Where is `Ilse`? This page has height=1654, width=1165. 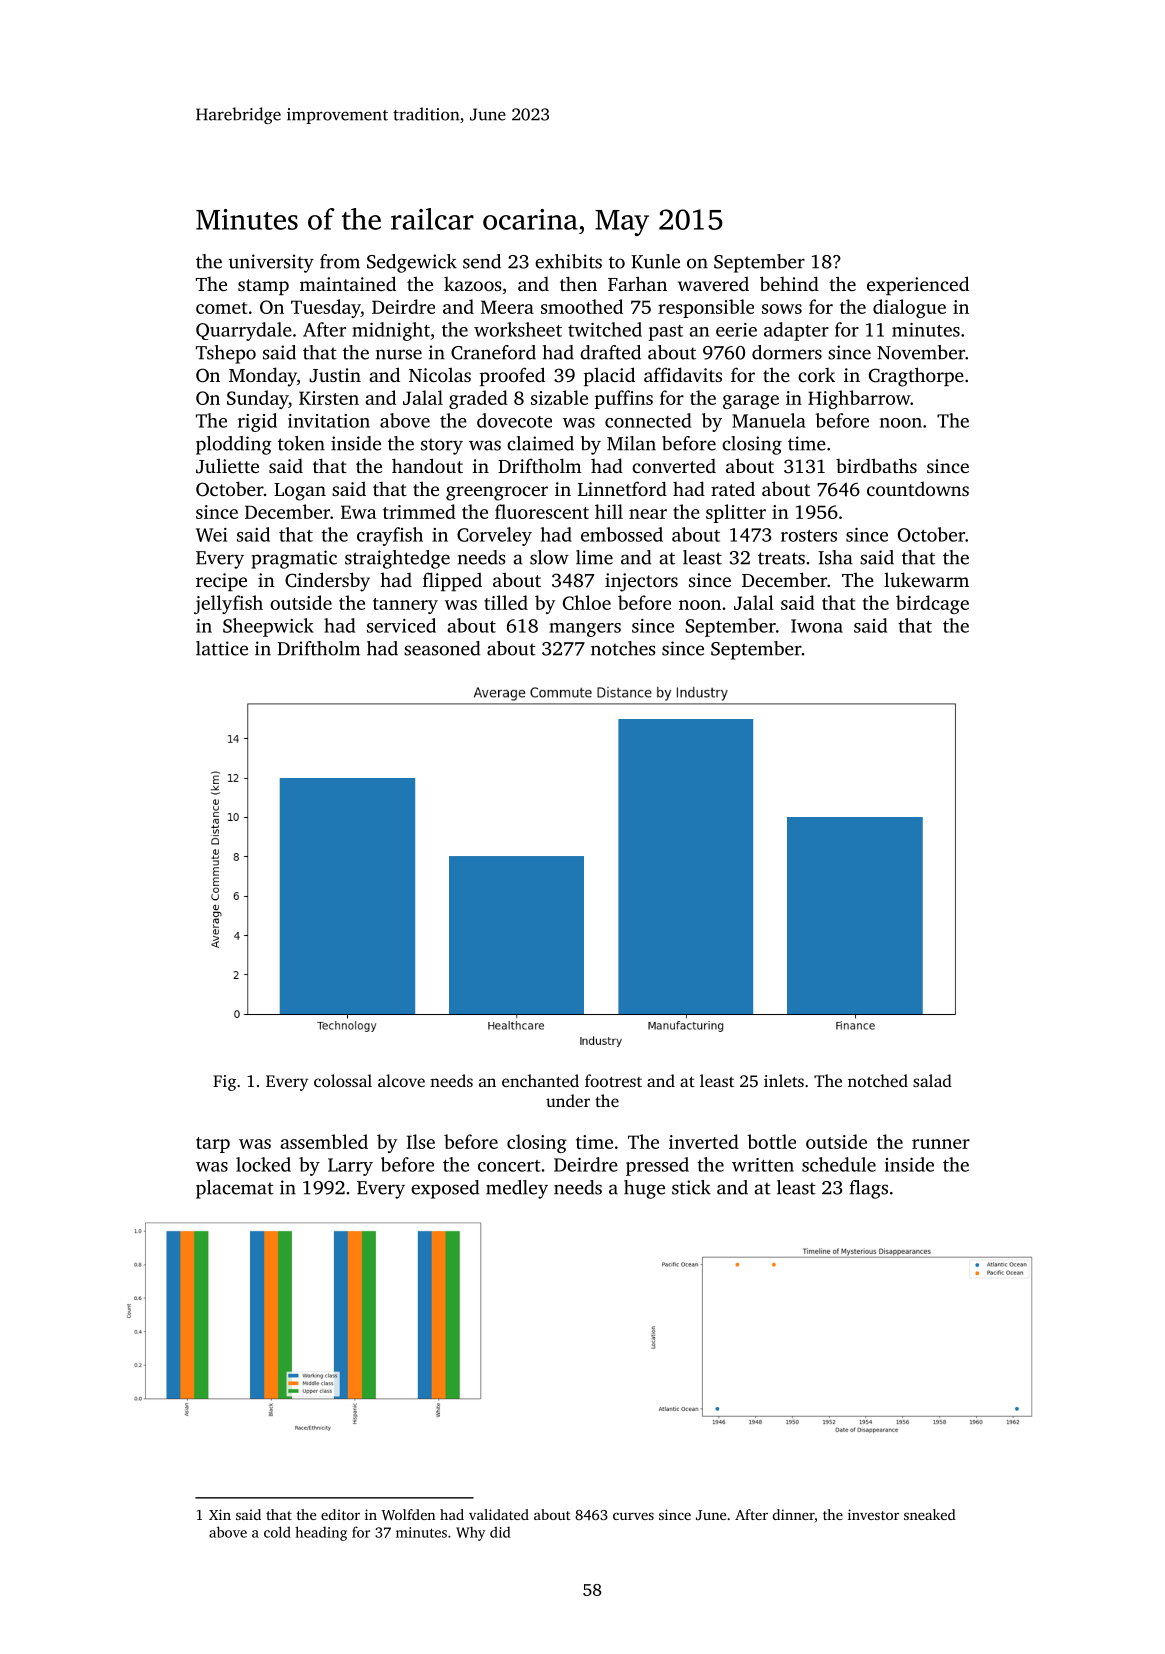
Ilse is located at coordinates (420, 1141).
